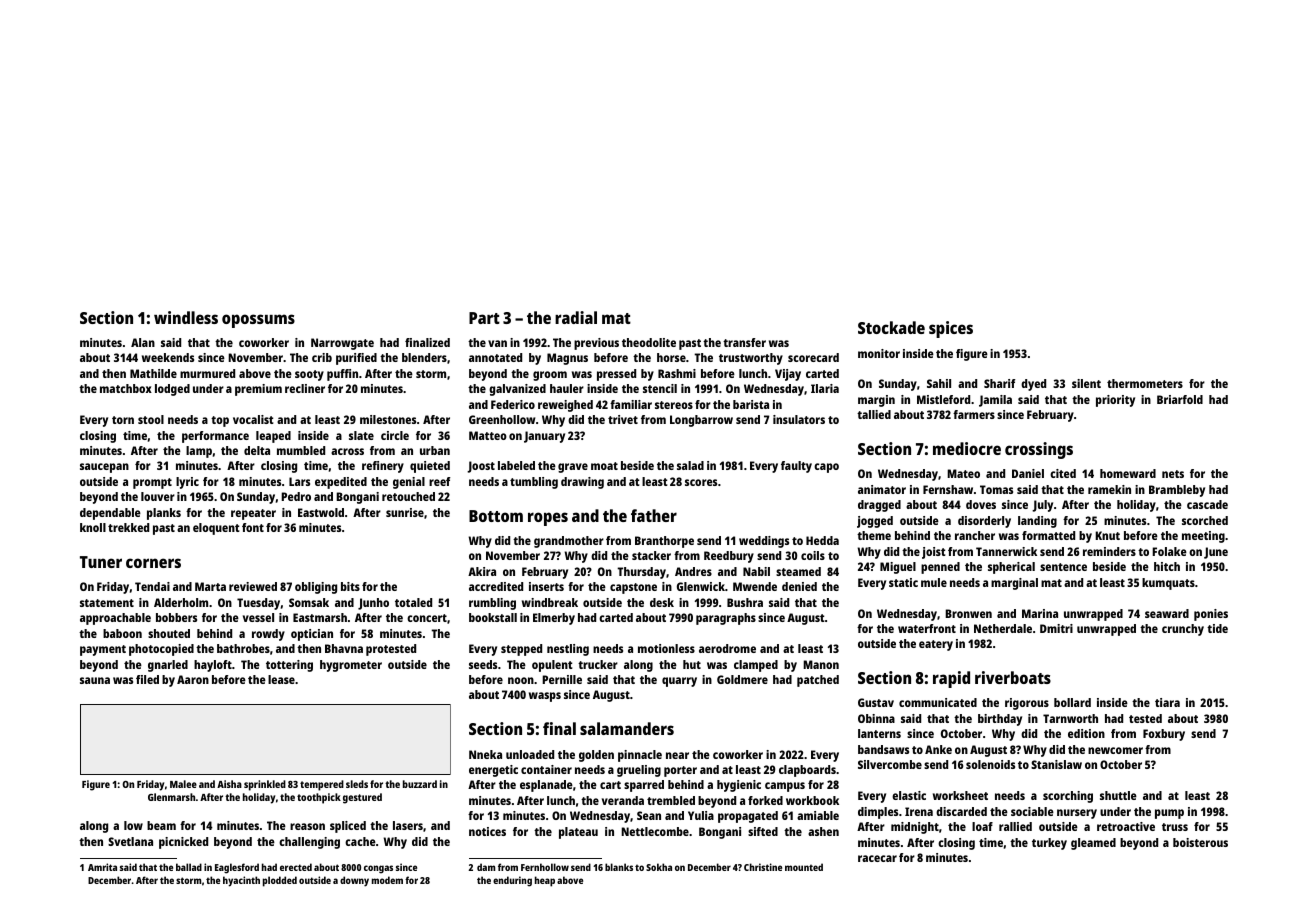 The width and height of the screenshot is (1308, 924). I want to click on capo, so click(826, 468).
